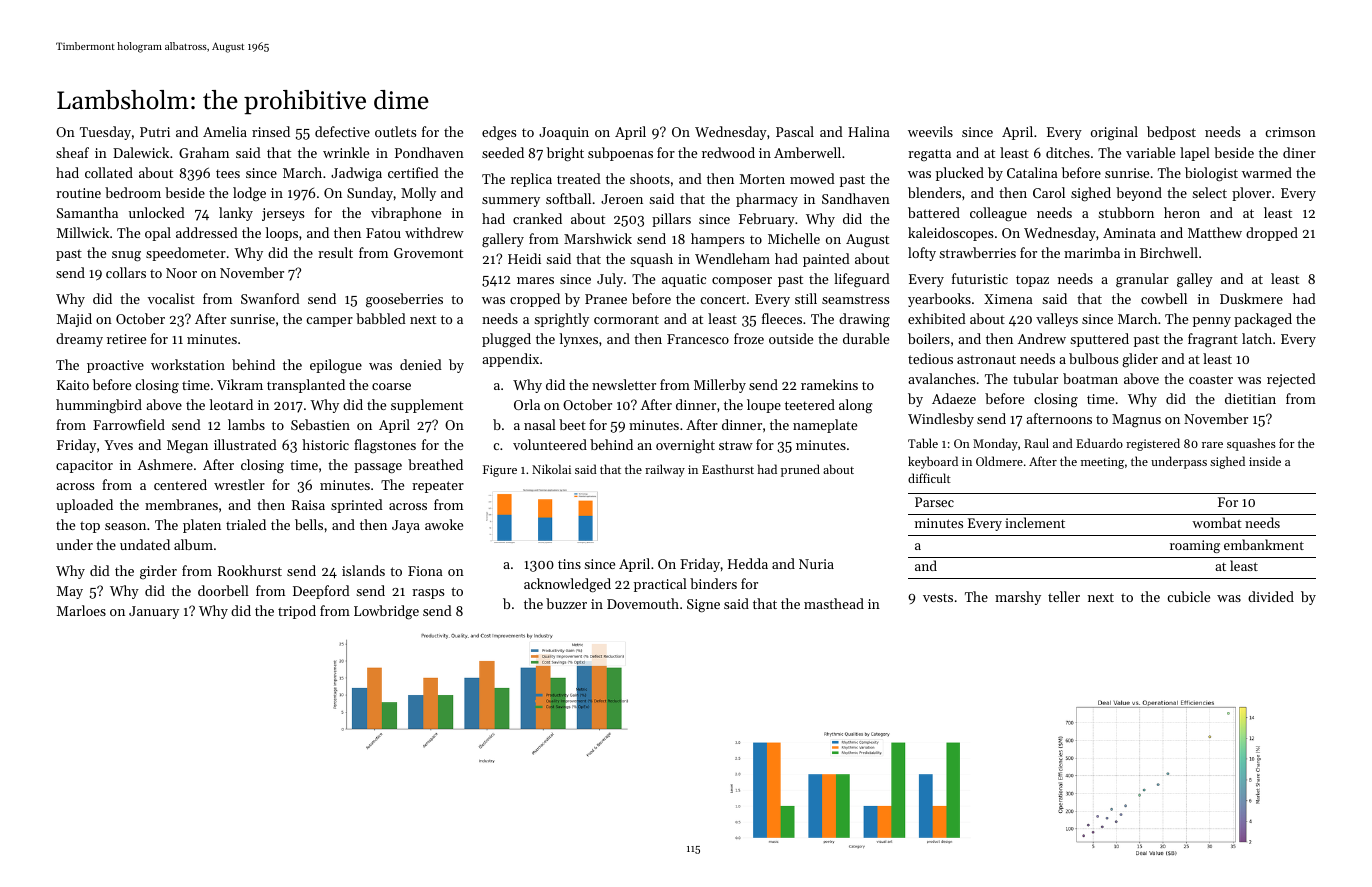 This screenshot has width=1372, height=887. What do you see at coordinates (1271, 596) in the screenshot?
I see `divided` at bounding box center [1271, 596].
